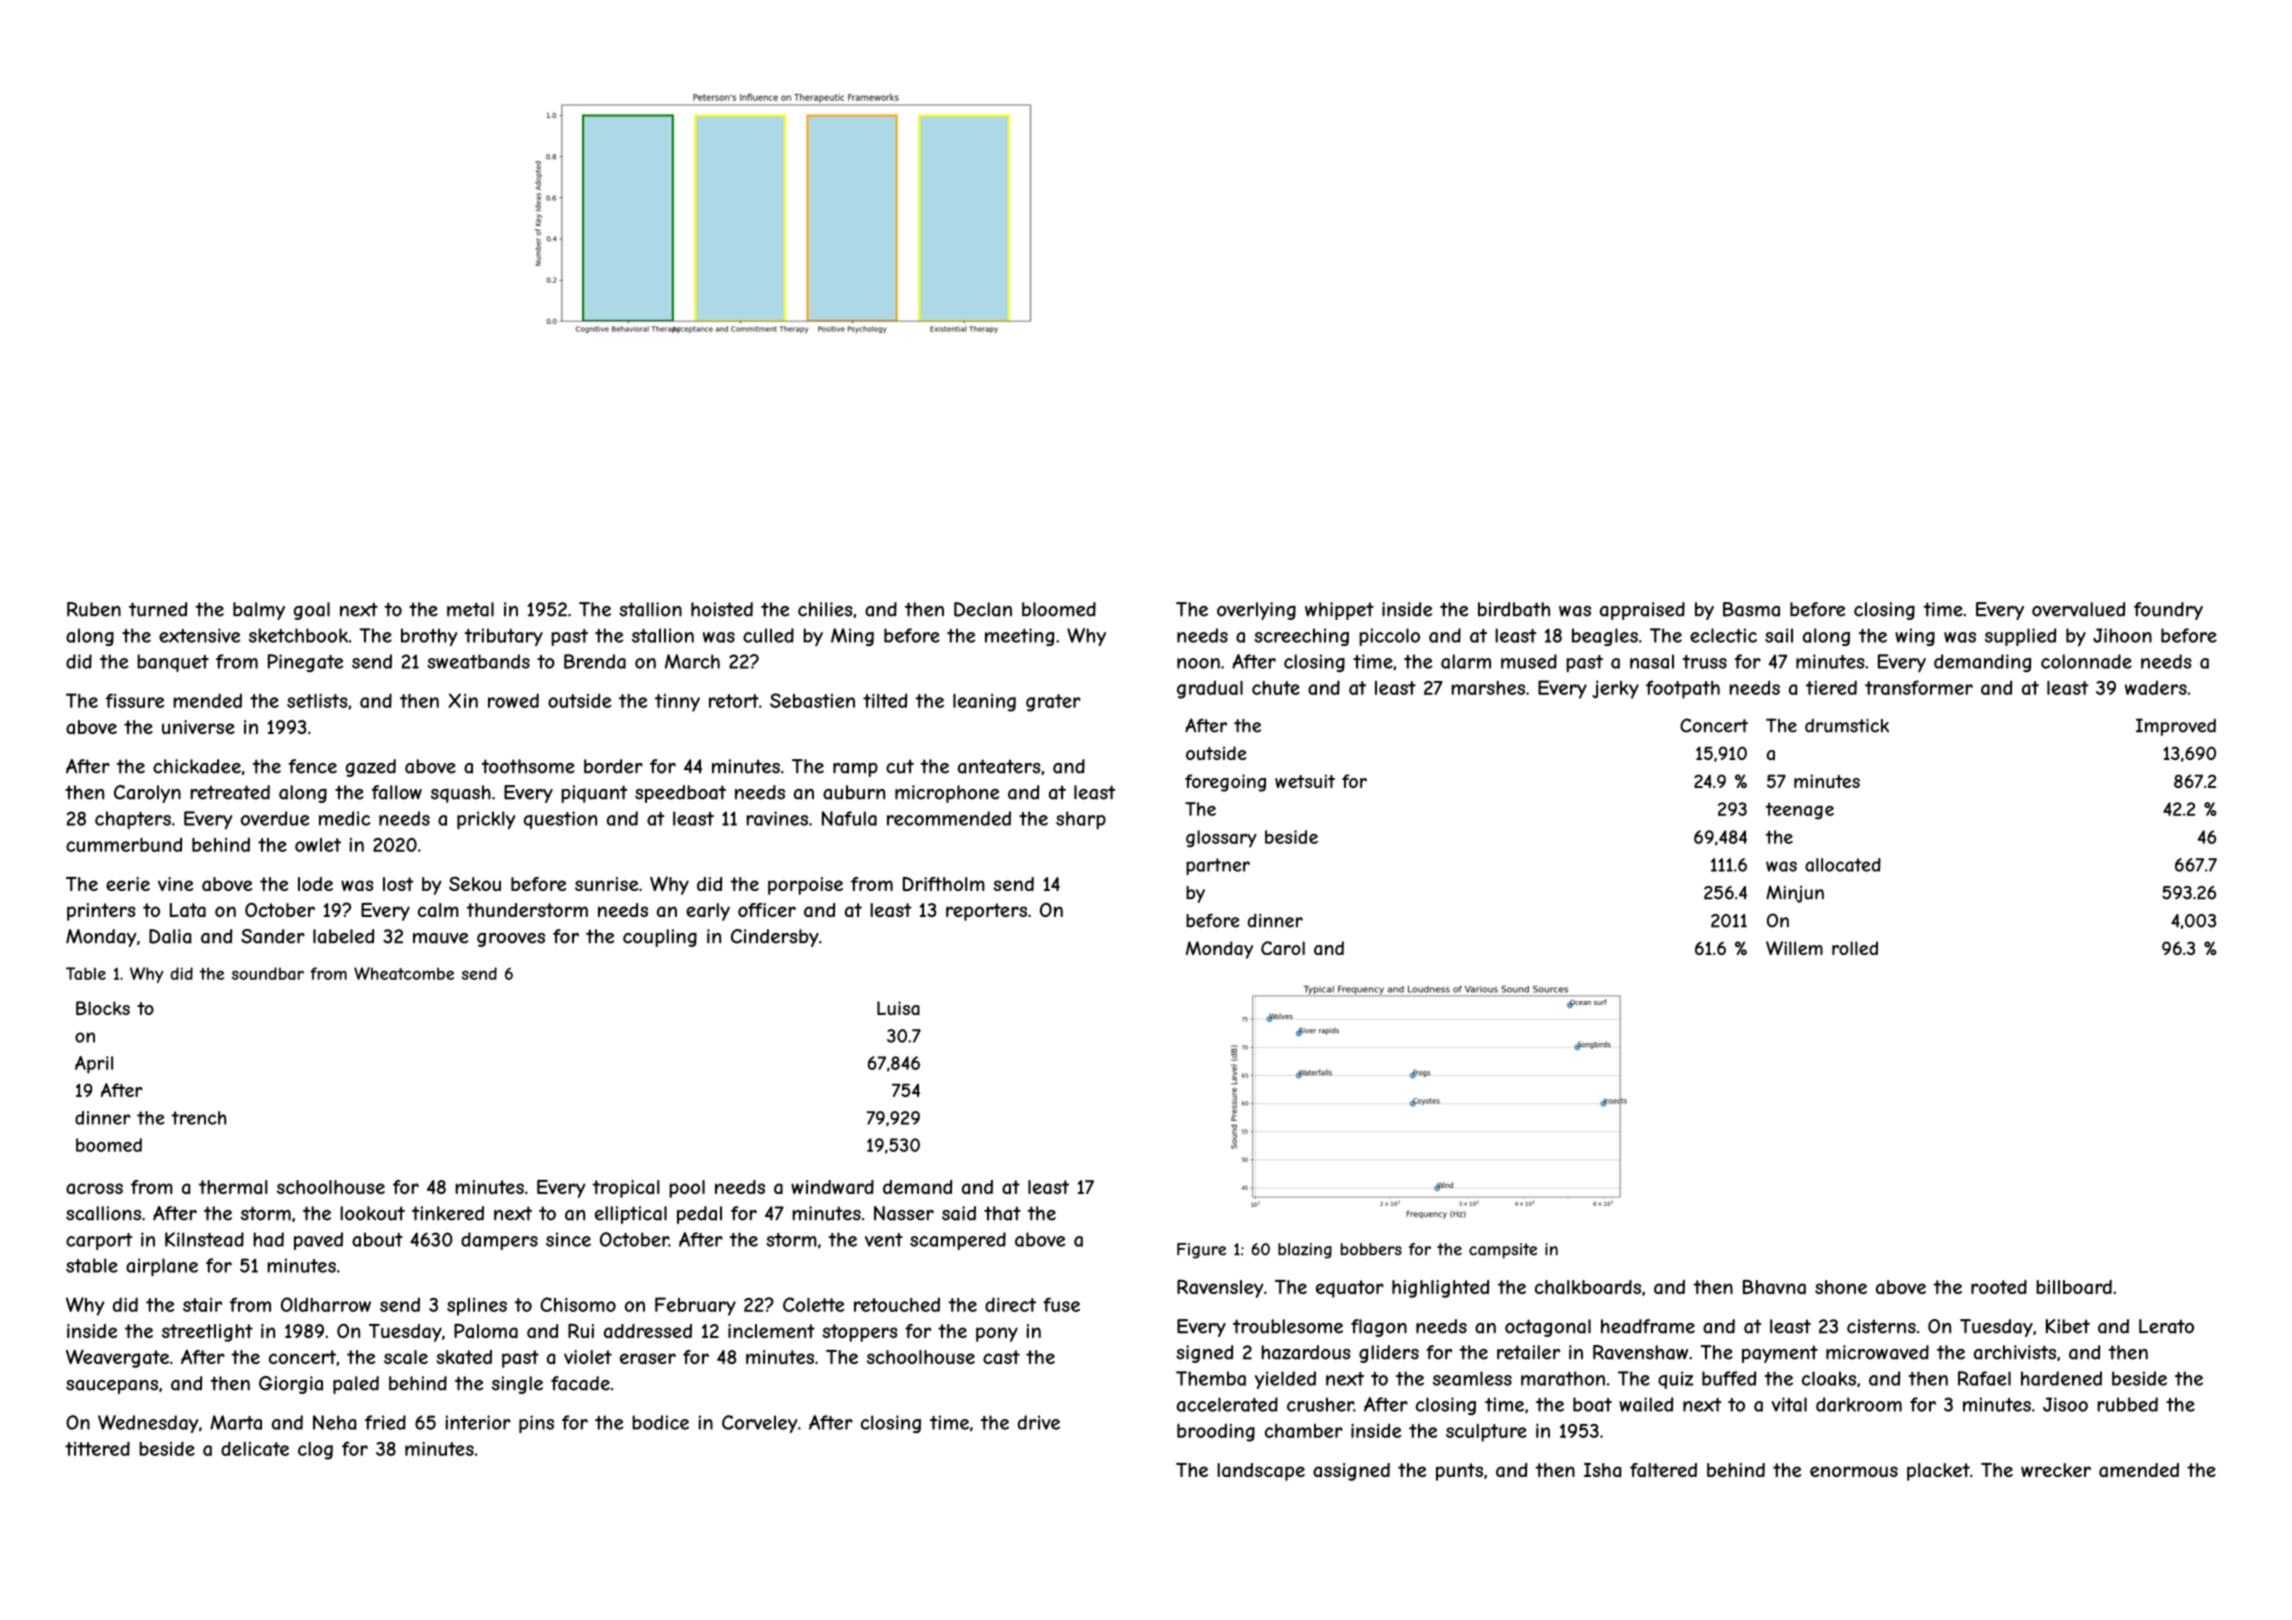  Describe the element at coordinates (904, 1213) in the image. I see `Nasser` at that location.
